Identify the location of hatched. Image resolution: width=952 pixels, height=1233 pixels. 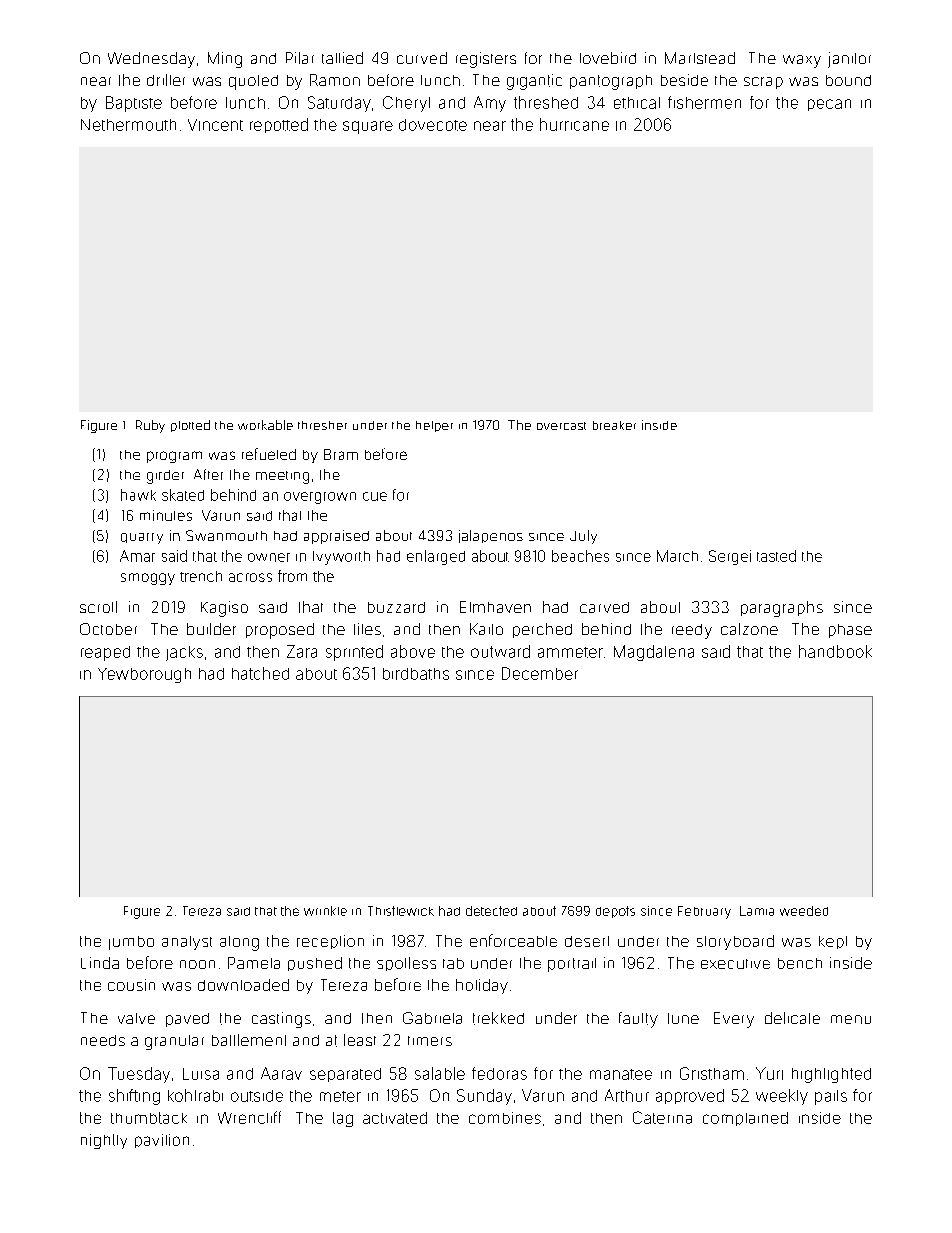
(260, 673).
